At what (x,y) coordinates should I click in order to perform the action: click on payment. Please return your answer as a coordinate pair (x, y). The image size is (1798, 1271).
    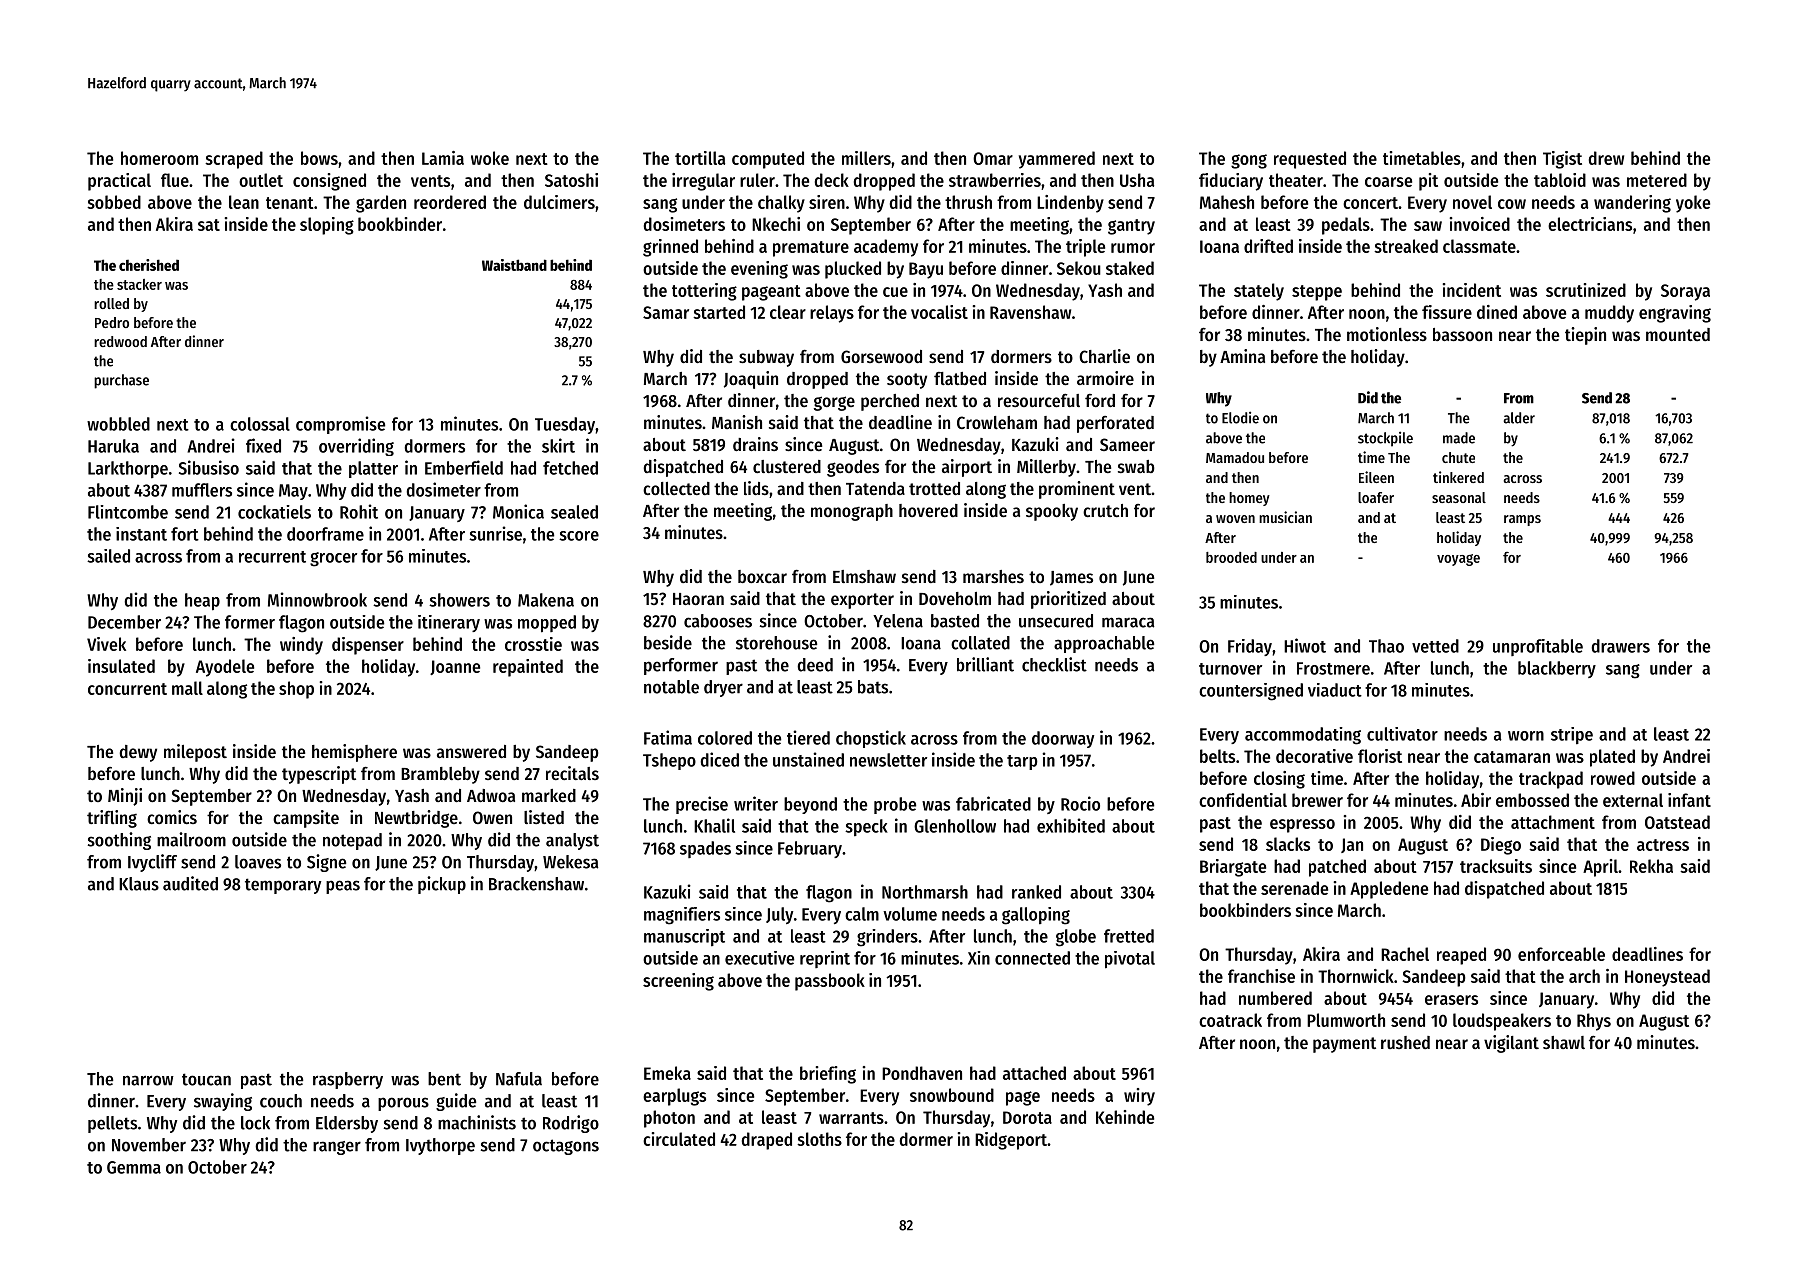
    Looking at the image, I should click on (1344, 1045).
